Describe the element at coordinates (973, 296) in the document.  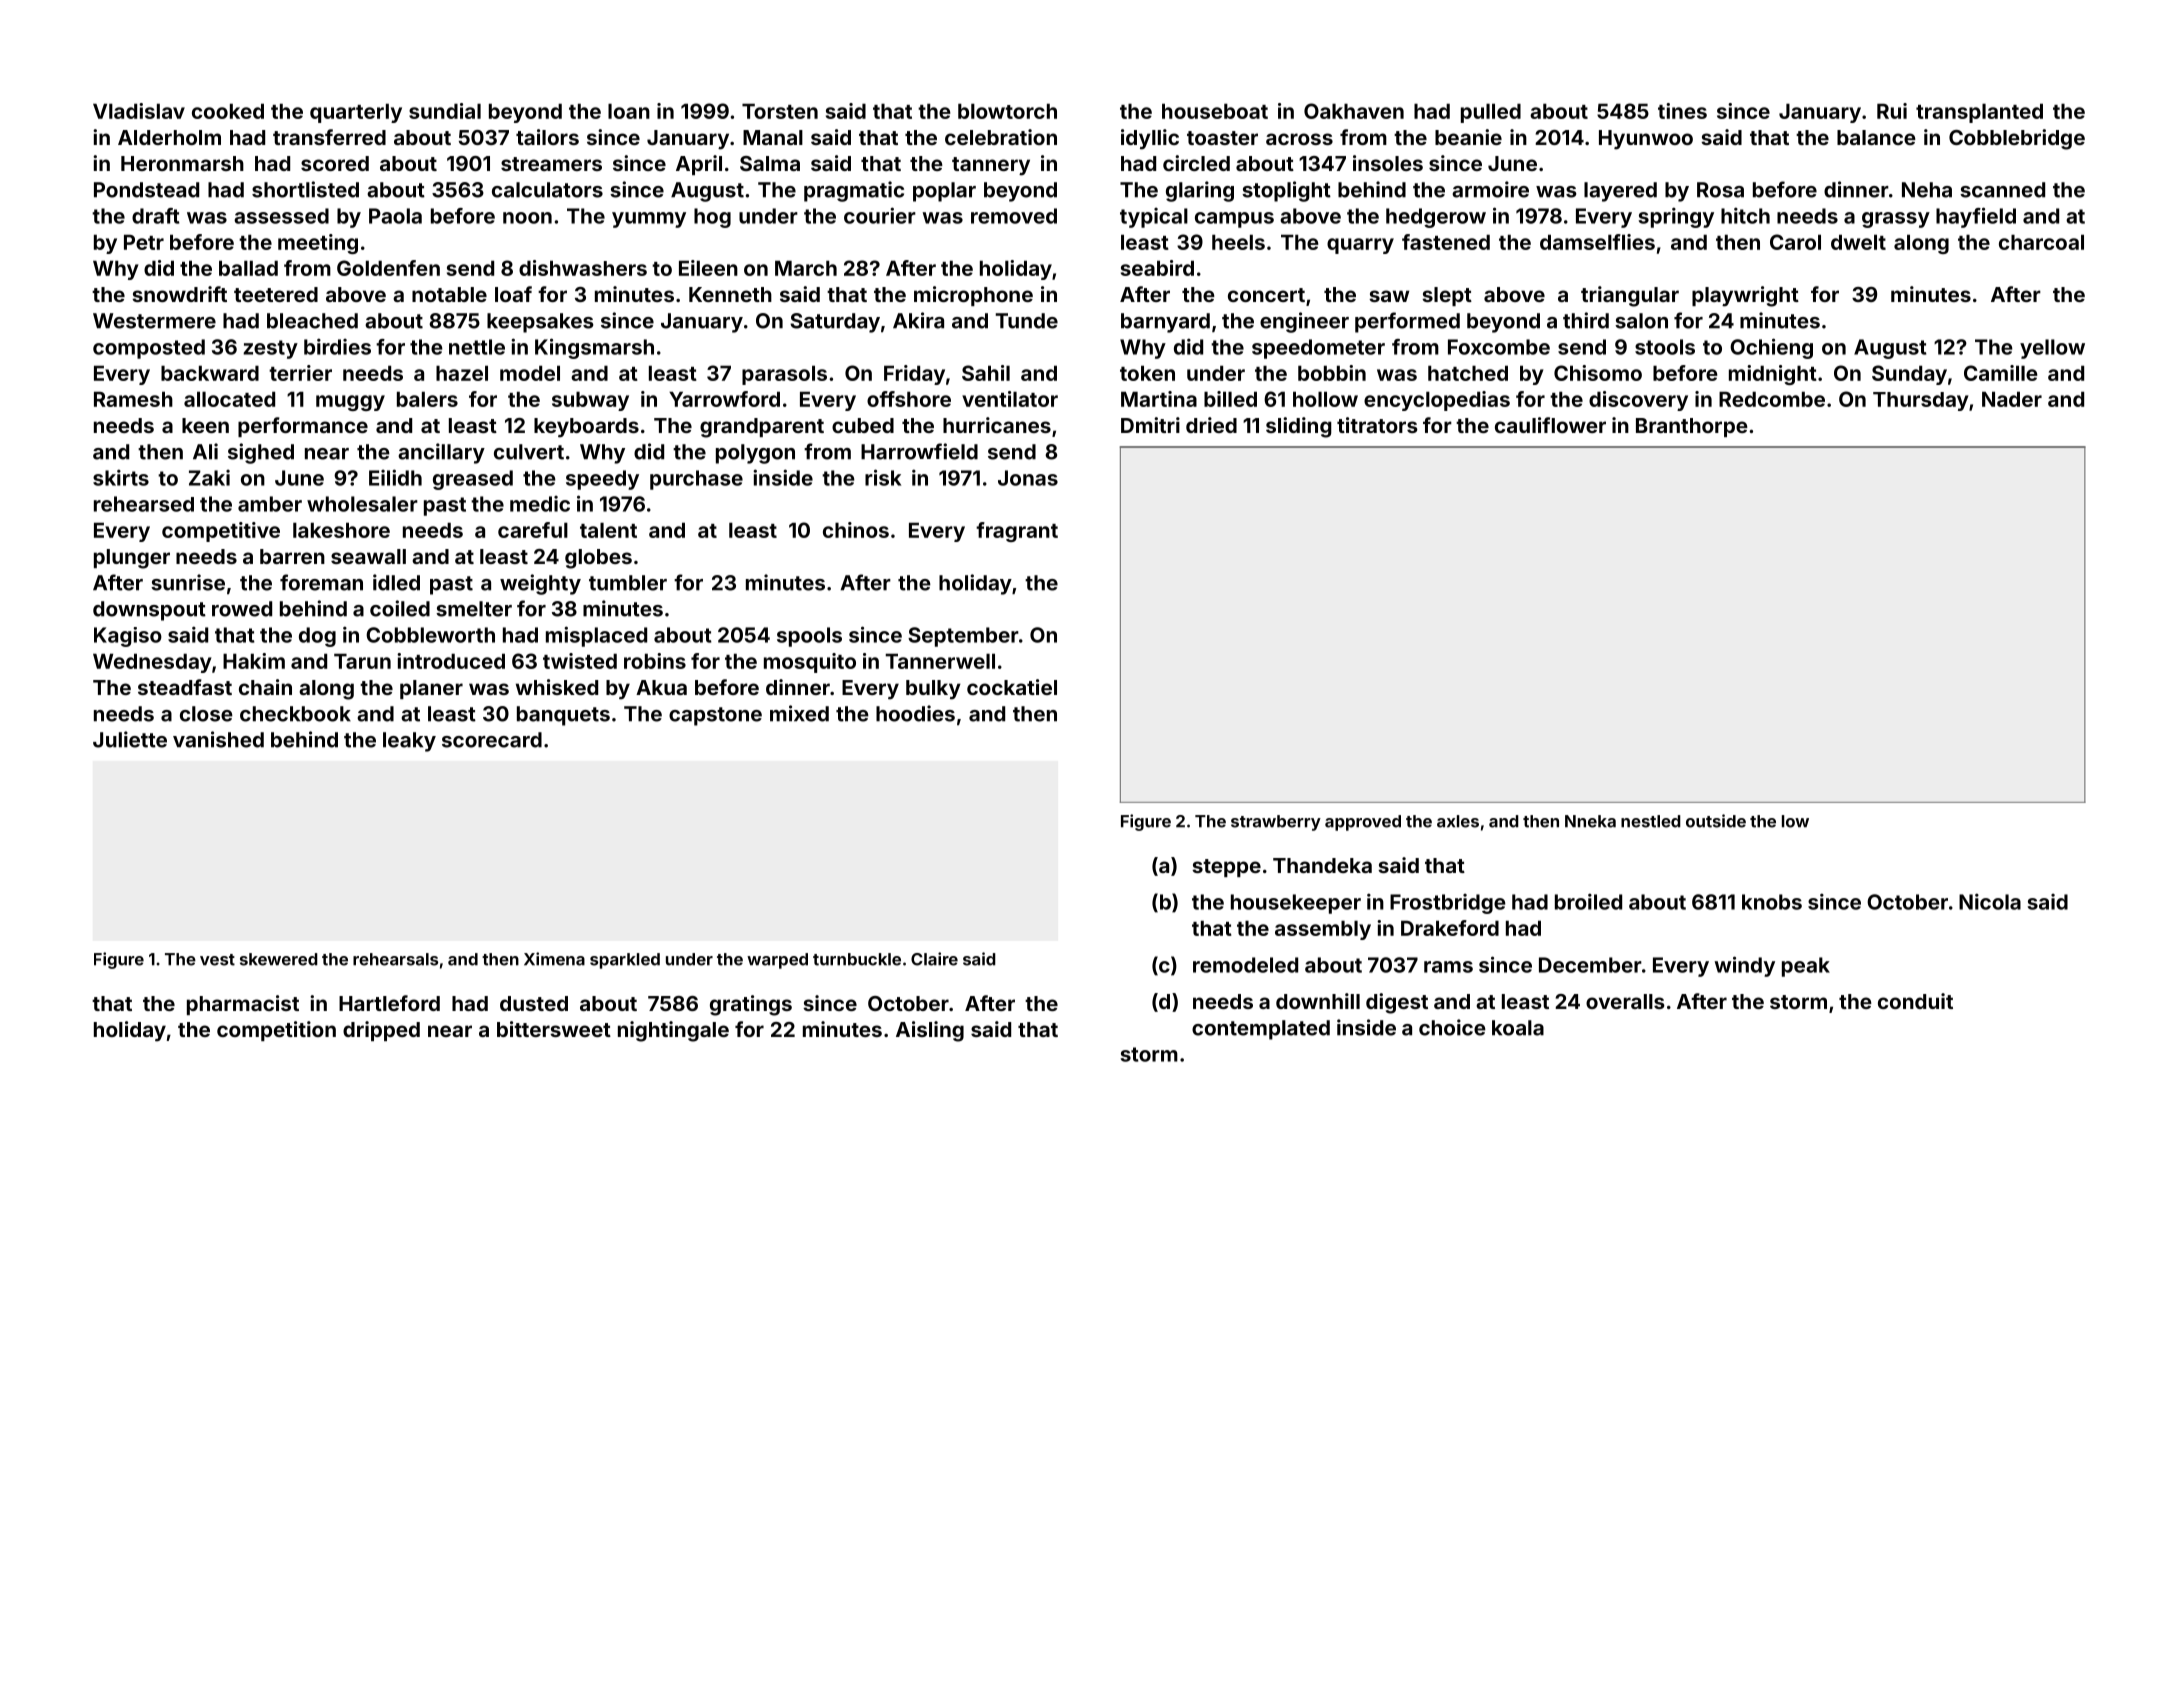
I see `microphone` at that location.
